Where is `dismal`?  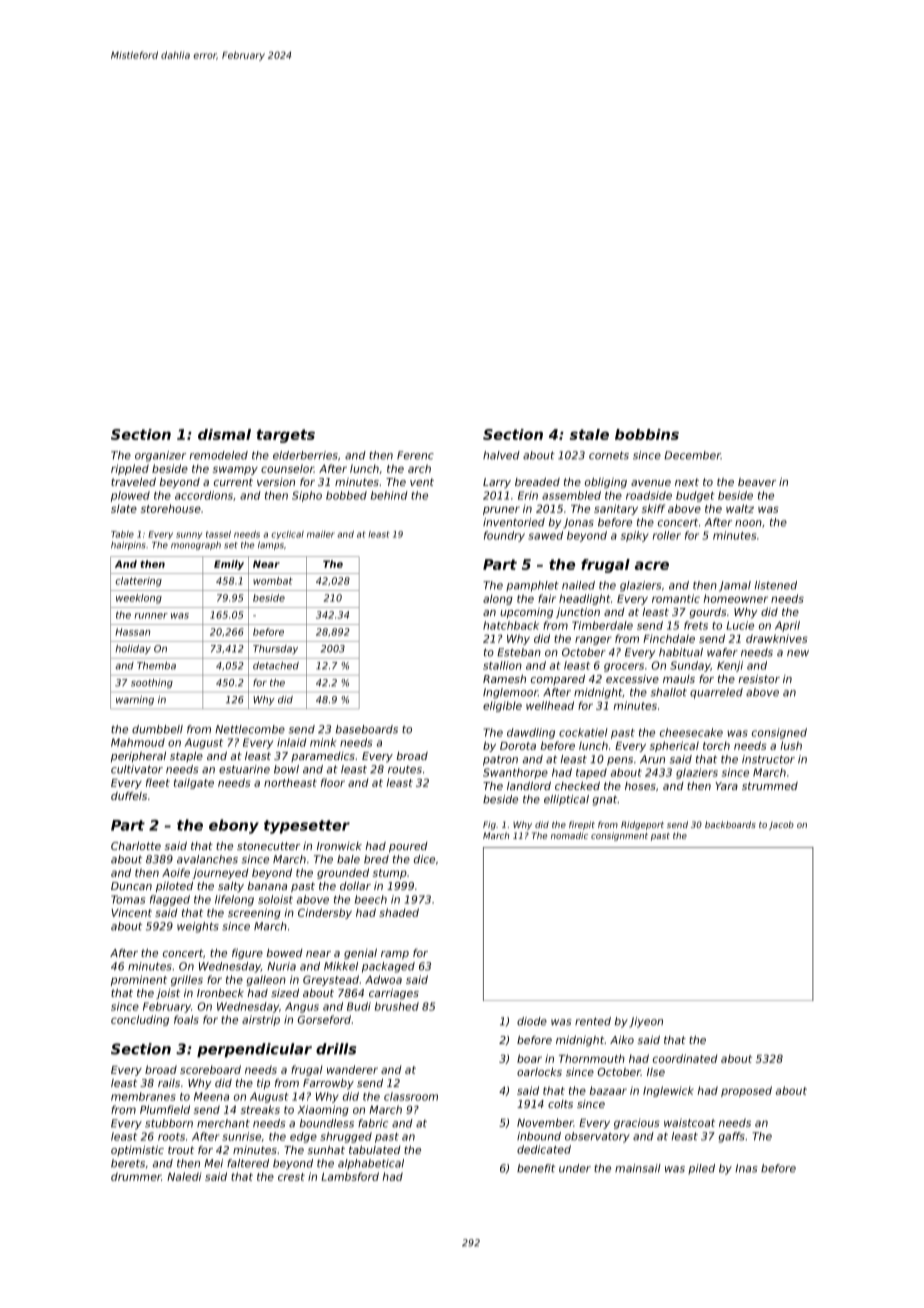 dismal is located at coordinates (224, 434).
